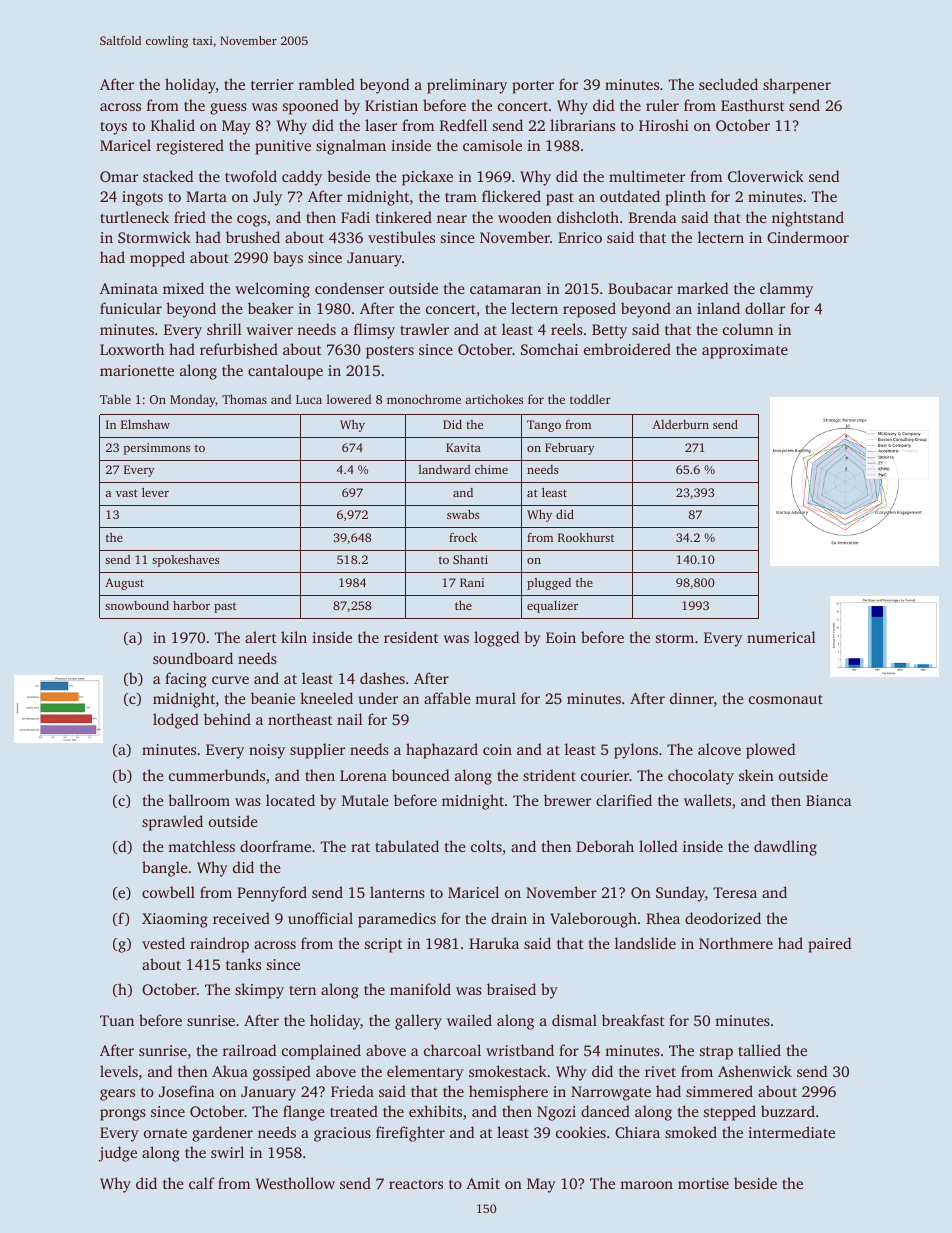 The image size is (952, 1233). Describe the element at coordinates (381, 125) in the screenshot. I see `laser` at that location.
